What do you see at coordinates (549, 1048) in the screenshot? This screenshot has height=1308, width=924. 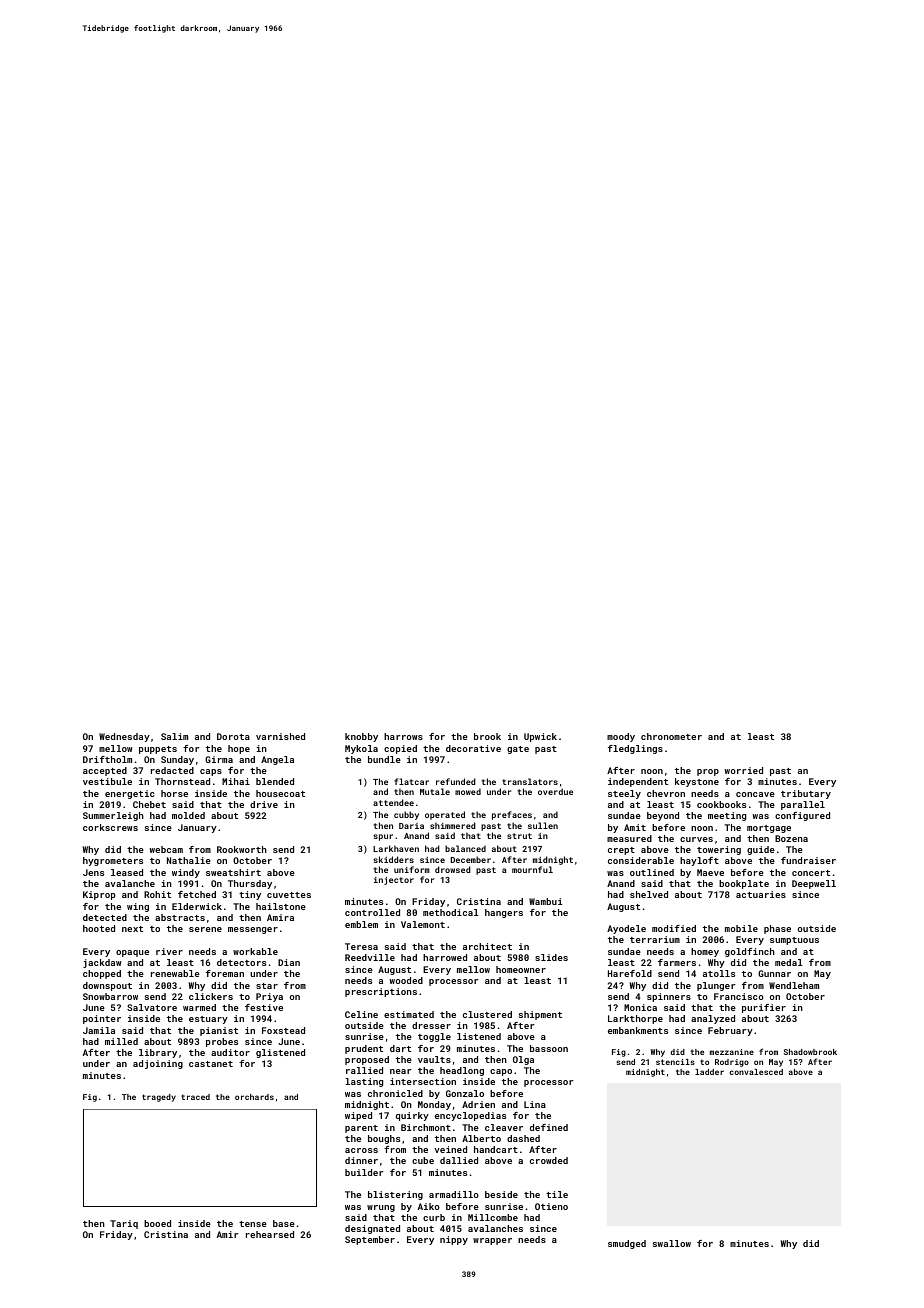 I see `bassoon` at bounding box center [549, 1048].
